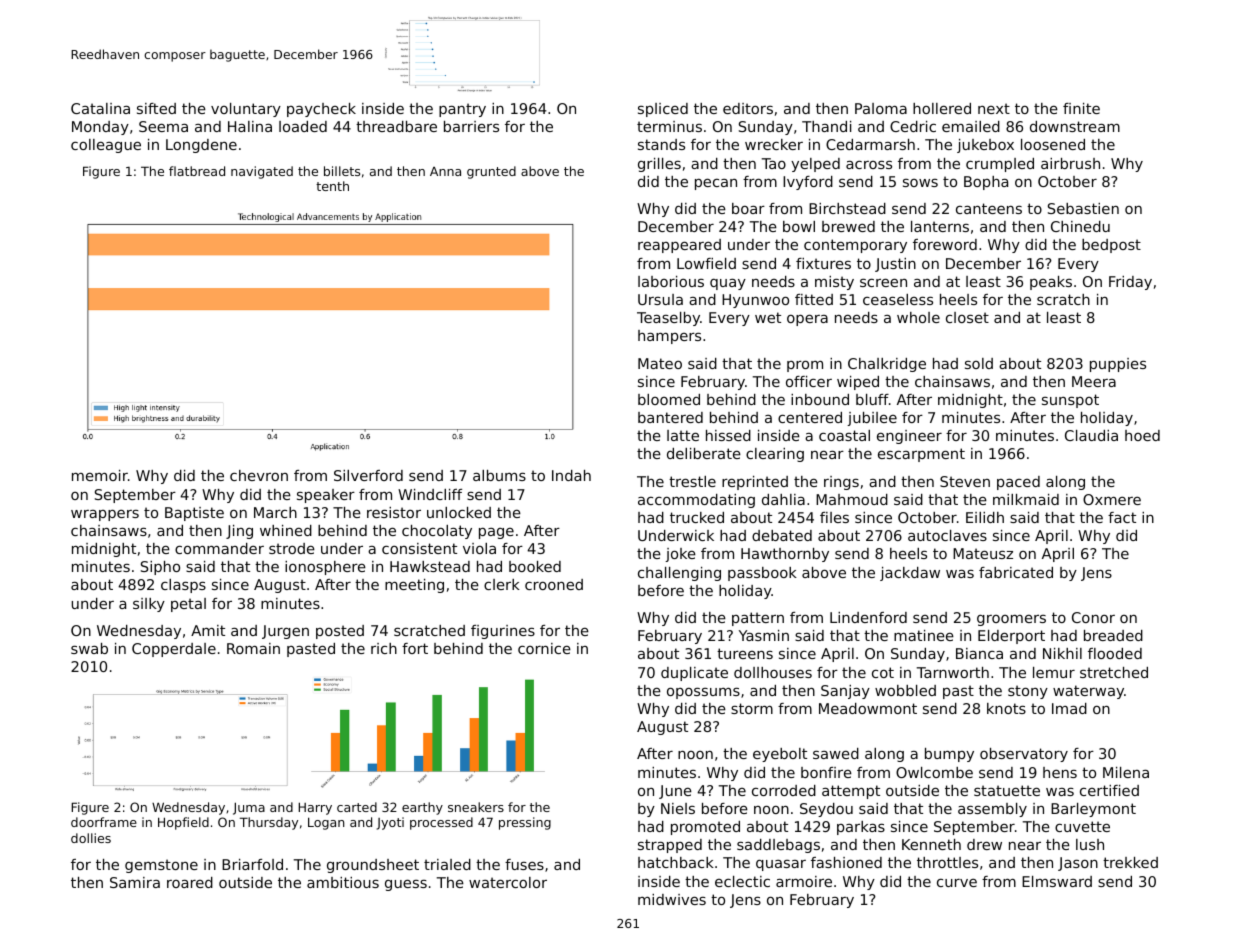  What do you see at coordinates (406, 885) in the screenshot?
I see `guess` at bounding box center [406, 885].
